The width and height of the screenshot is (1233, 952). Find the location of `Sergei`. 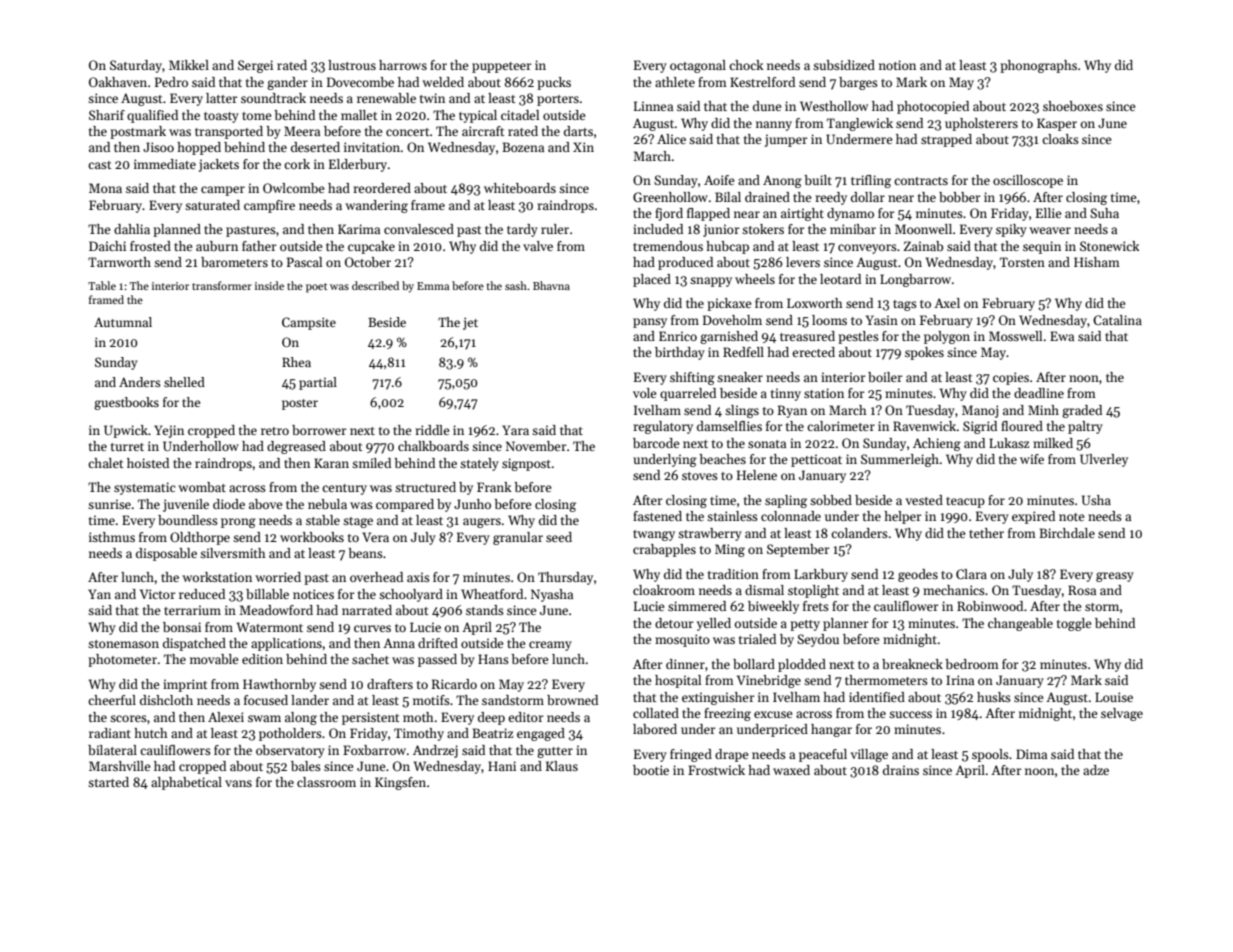

Sergei is located at coordinates (255, 66).
